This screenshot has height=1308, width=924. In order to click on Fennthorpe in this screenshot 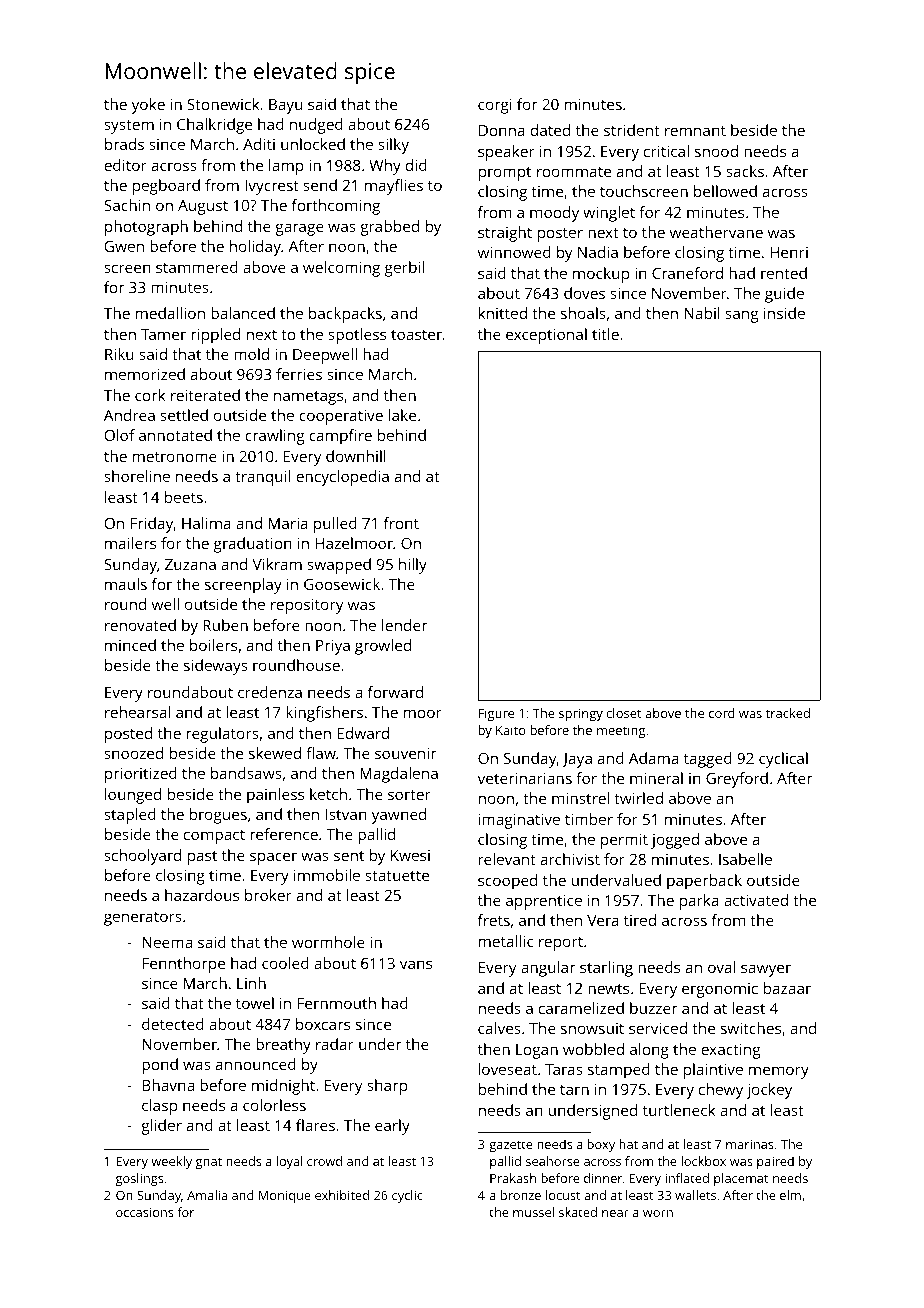, I will do `click(184, 965)`.
